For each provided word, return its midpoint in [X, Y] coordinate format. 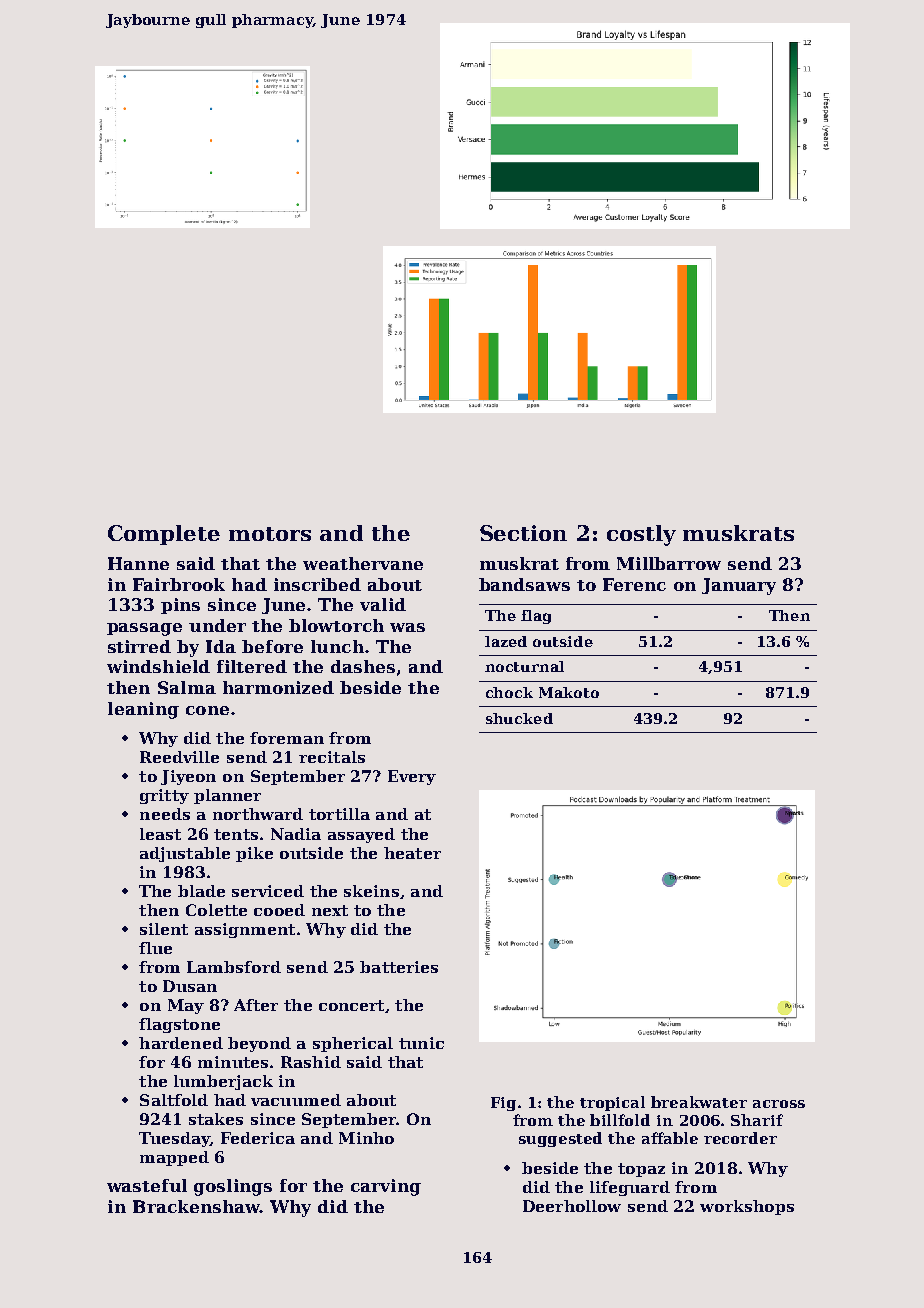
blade [201, 891]
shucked [519, 718]
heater [412, 853]
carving [386, 1187]
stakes [216, 1119]
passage [144, 629]
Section [523, 533]
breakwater [699, 1102]
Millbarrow [669, 563]
